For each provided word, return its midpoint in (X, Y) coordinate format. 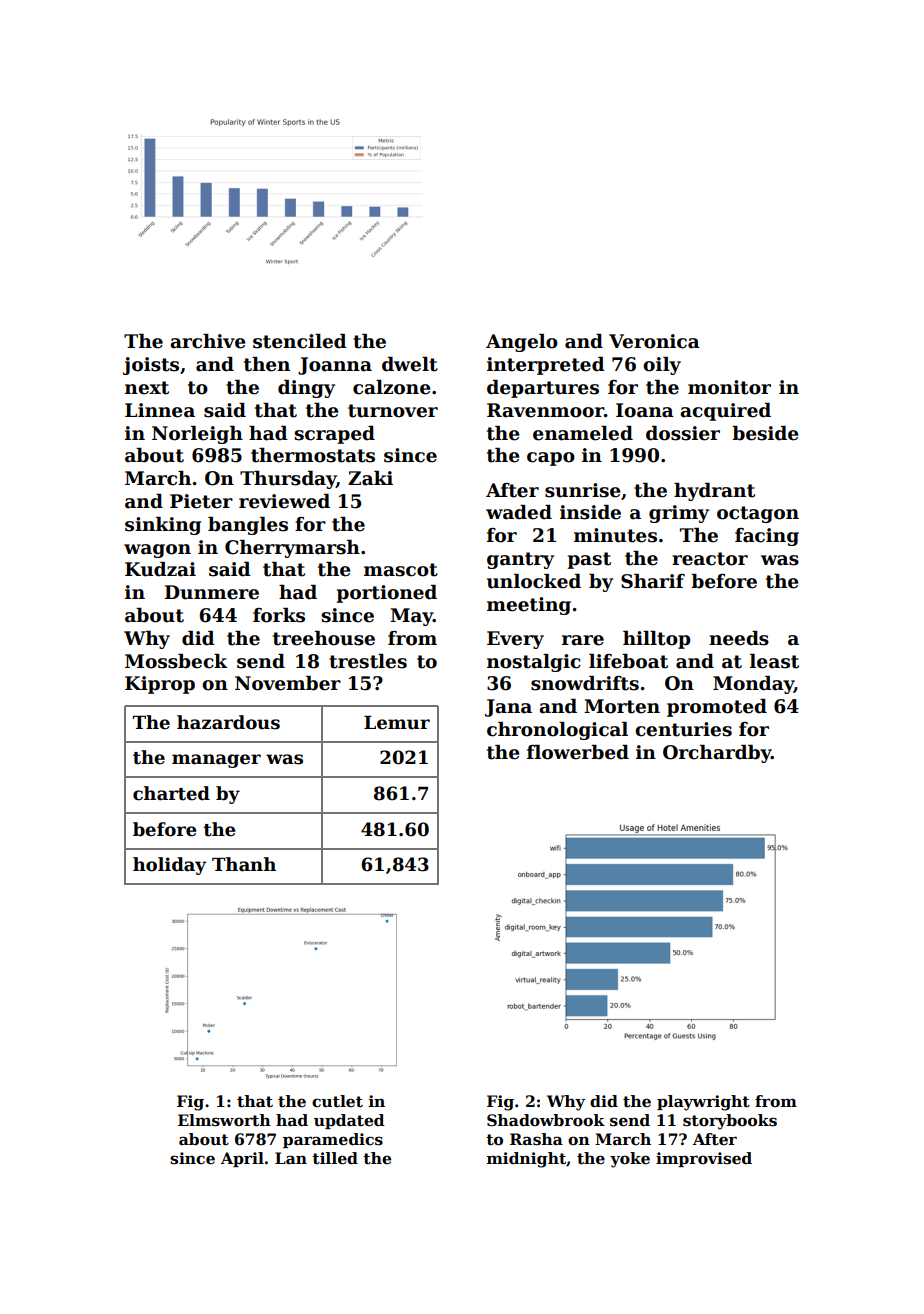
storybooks (730, 1122)
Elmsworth (224, 1120)
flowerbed (578, 752)
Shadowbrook (546, 1120)
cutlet (337, 1101)
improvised (704, 1159)
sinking (163, 526)
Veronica (654, 341)
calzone (391, 387)
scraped (334, 435)
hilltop (657, 640)
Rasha (536, 1139)
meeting (529, 606)
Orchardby (717, 754)
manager (216, 761)
